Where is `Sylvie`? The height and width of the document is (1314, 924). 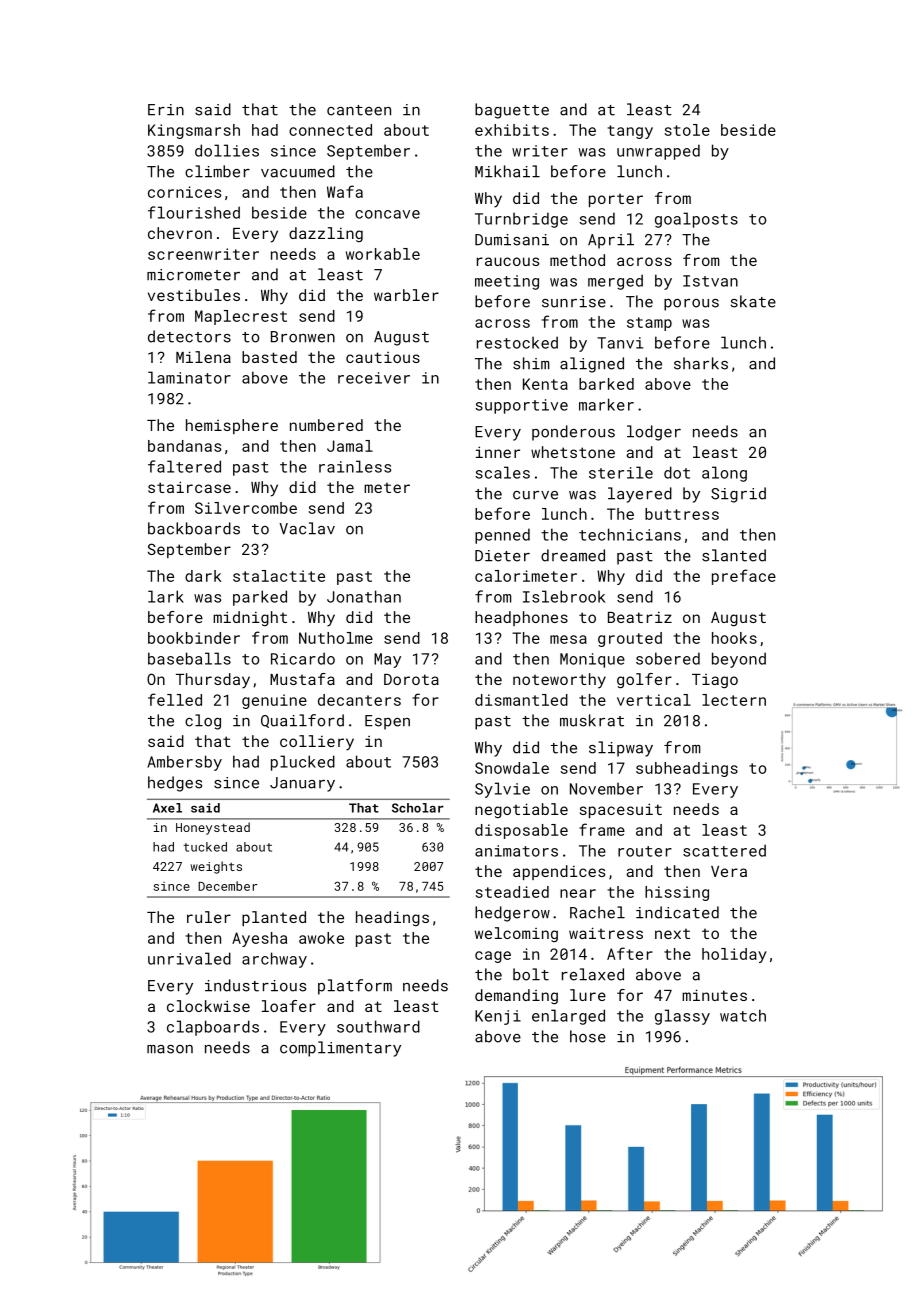 Sylvie is located at coordinates (502, 790).
